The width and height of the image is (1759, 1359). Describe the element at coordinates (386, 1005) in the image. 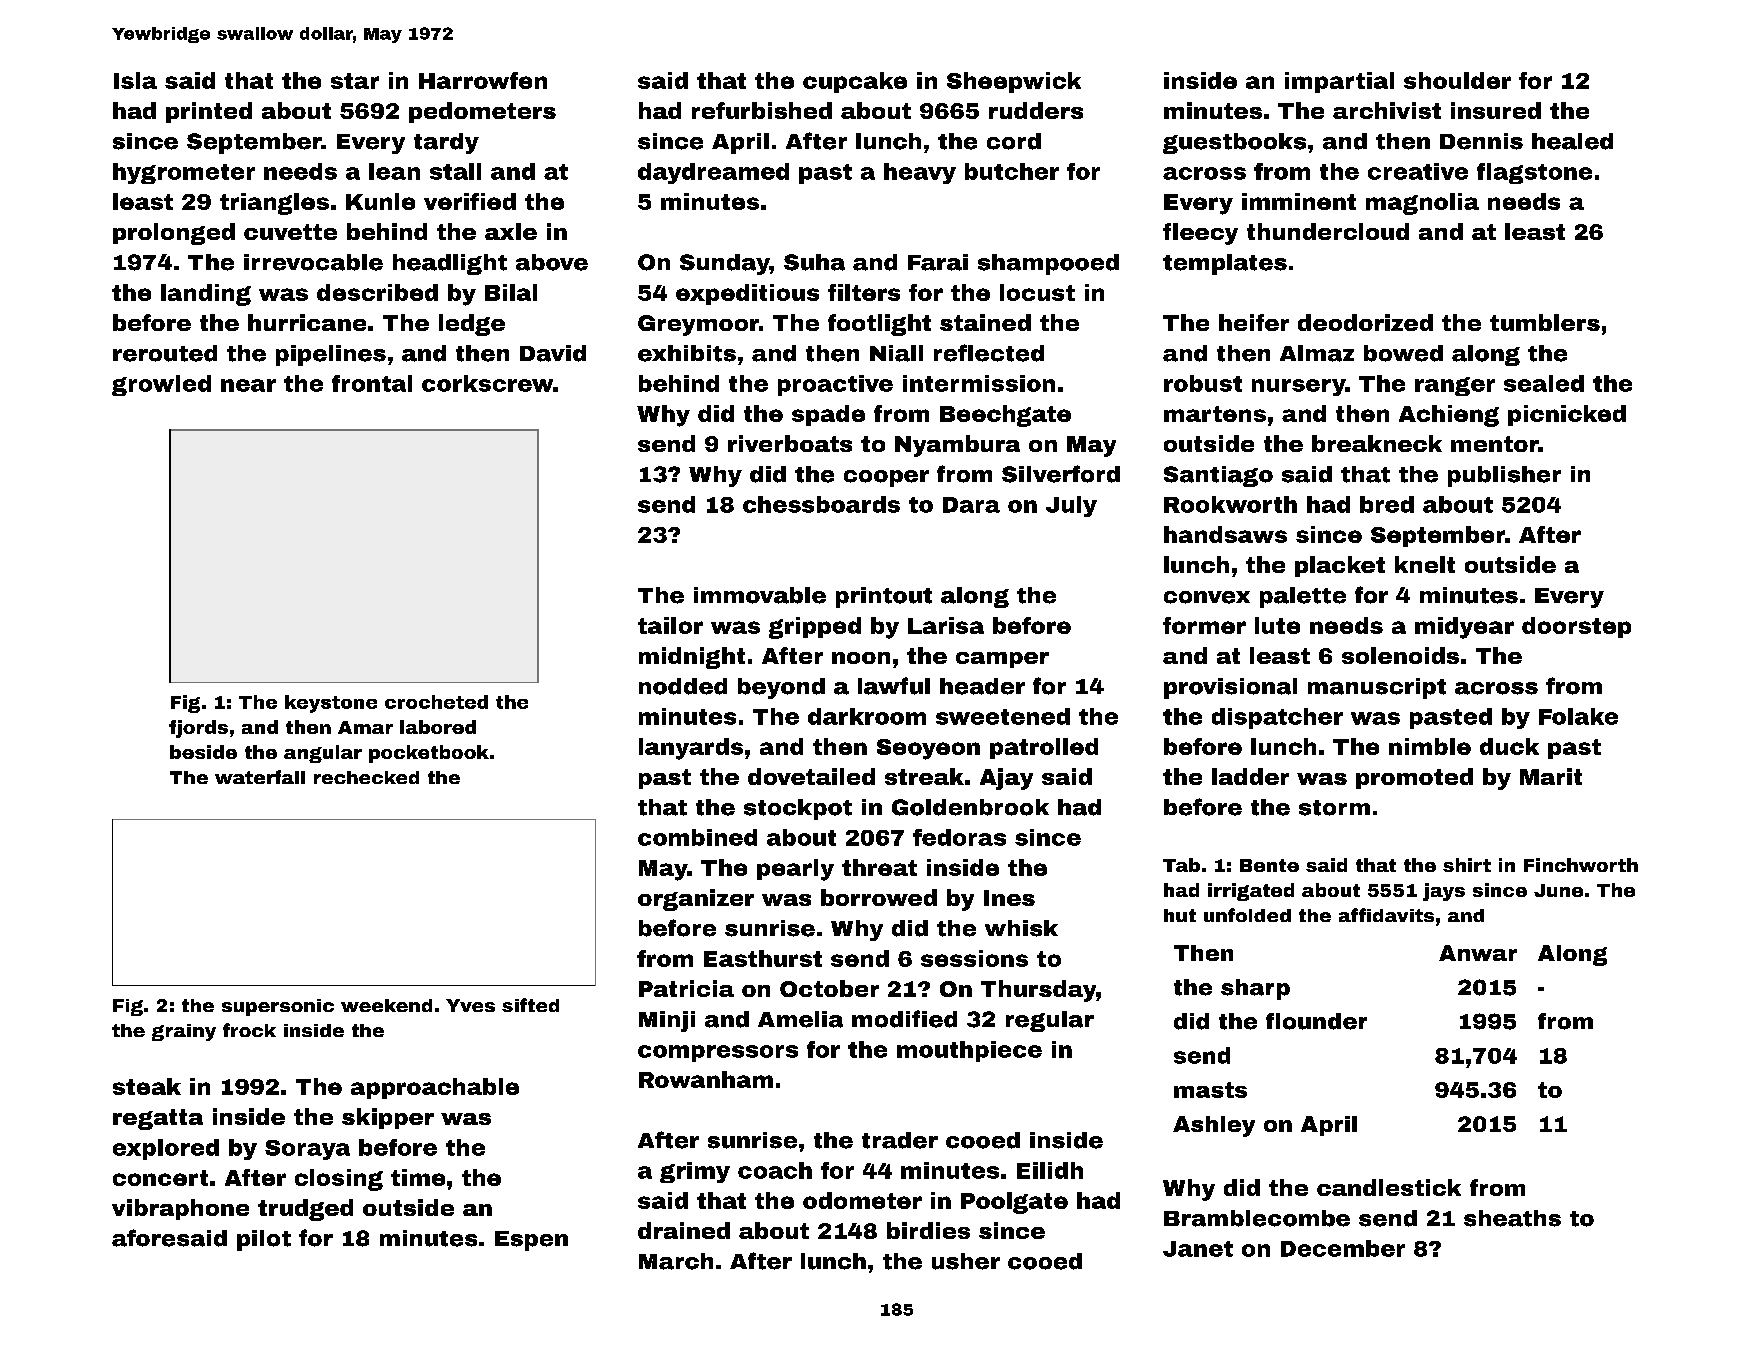

I see `weekend` at that location.
